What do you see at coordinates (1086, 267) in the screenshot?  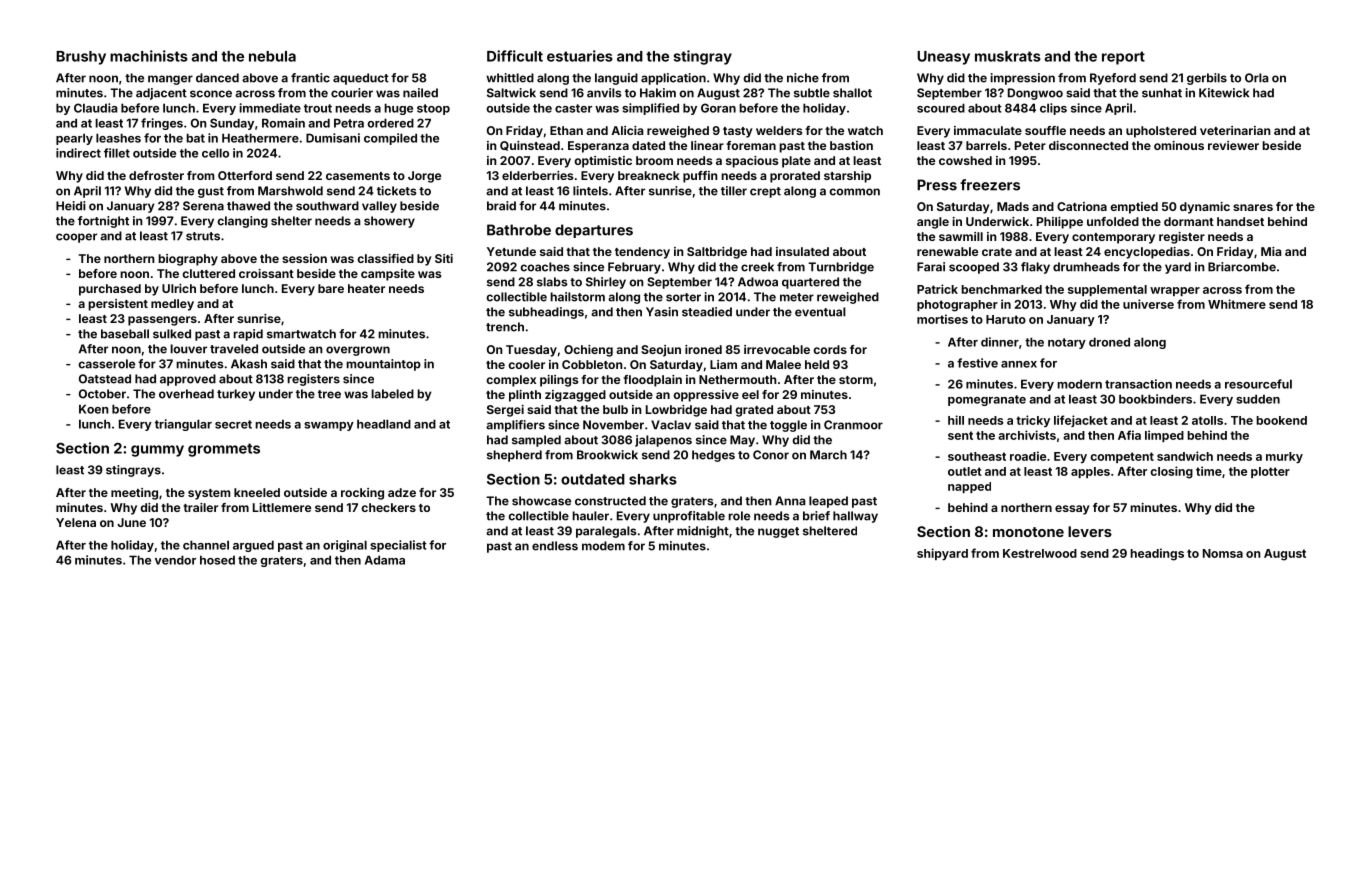 I see `drumheads` at bounding box center [1086, 267].
